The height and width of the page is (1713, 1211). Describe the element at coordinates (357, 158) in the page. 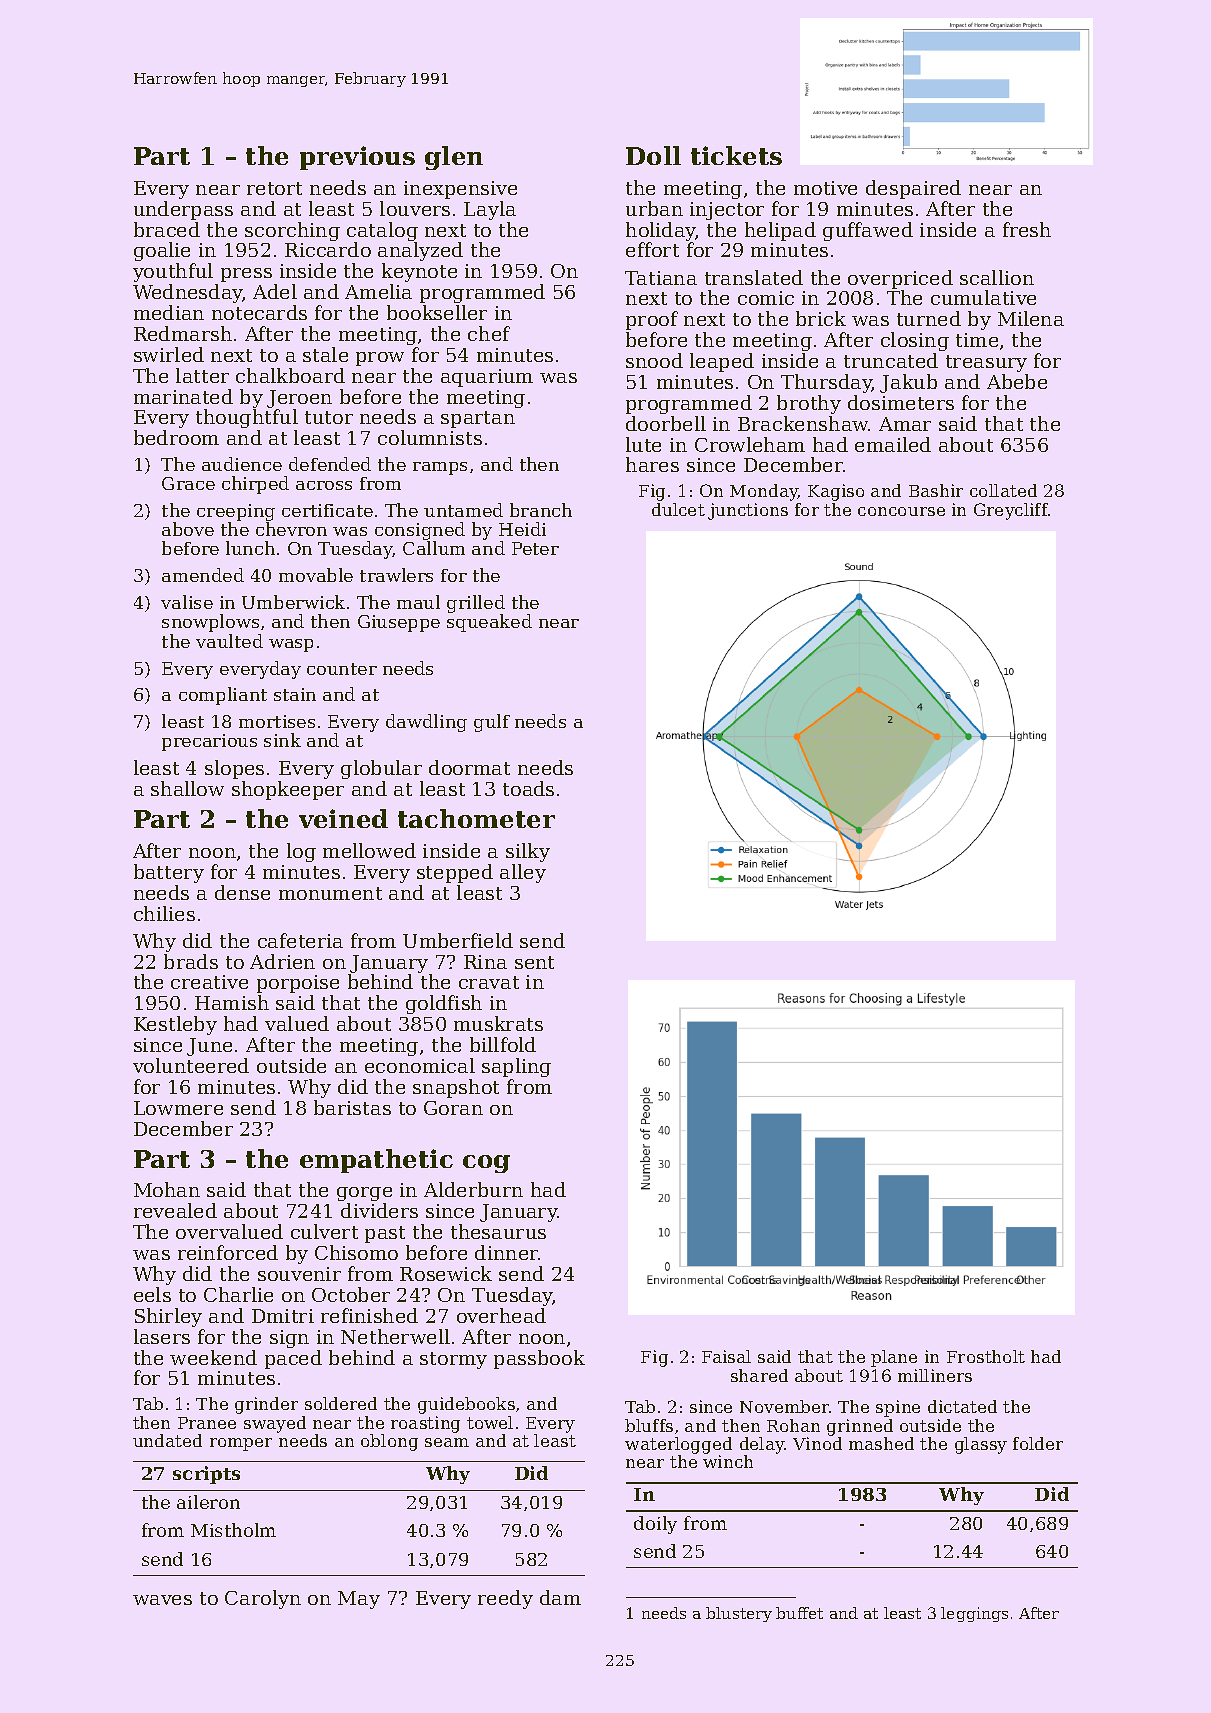

I see `previous` at that location.
